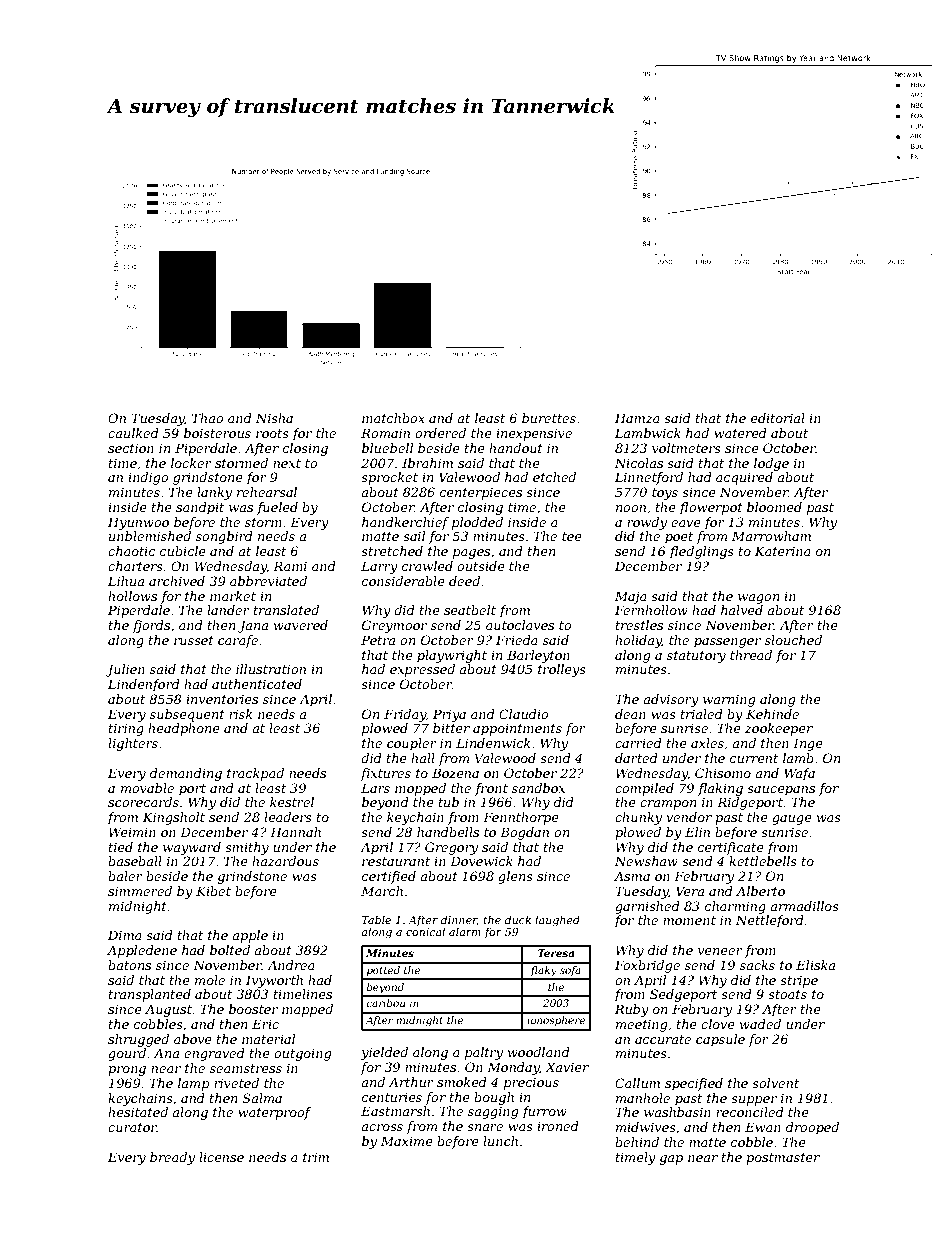  Describe the element at coordinates (459, 920) in the document. I see `dinner` at that location.
